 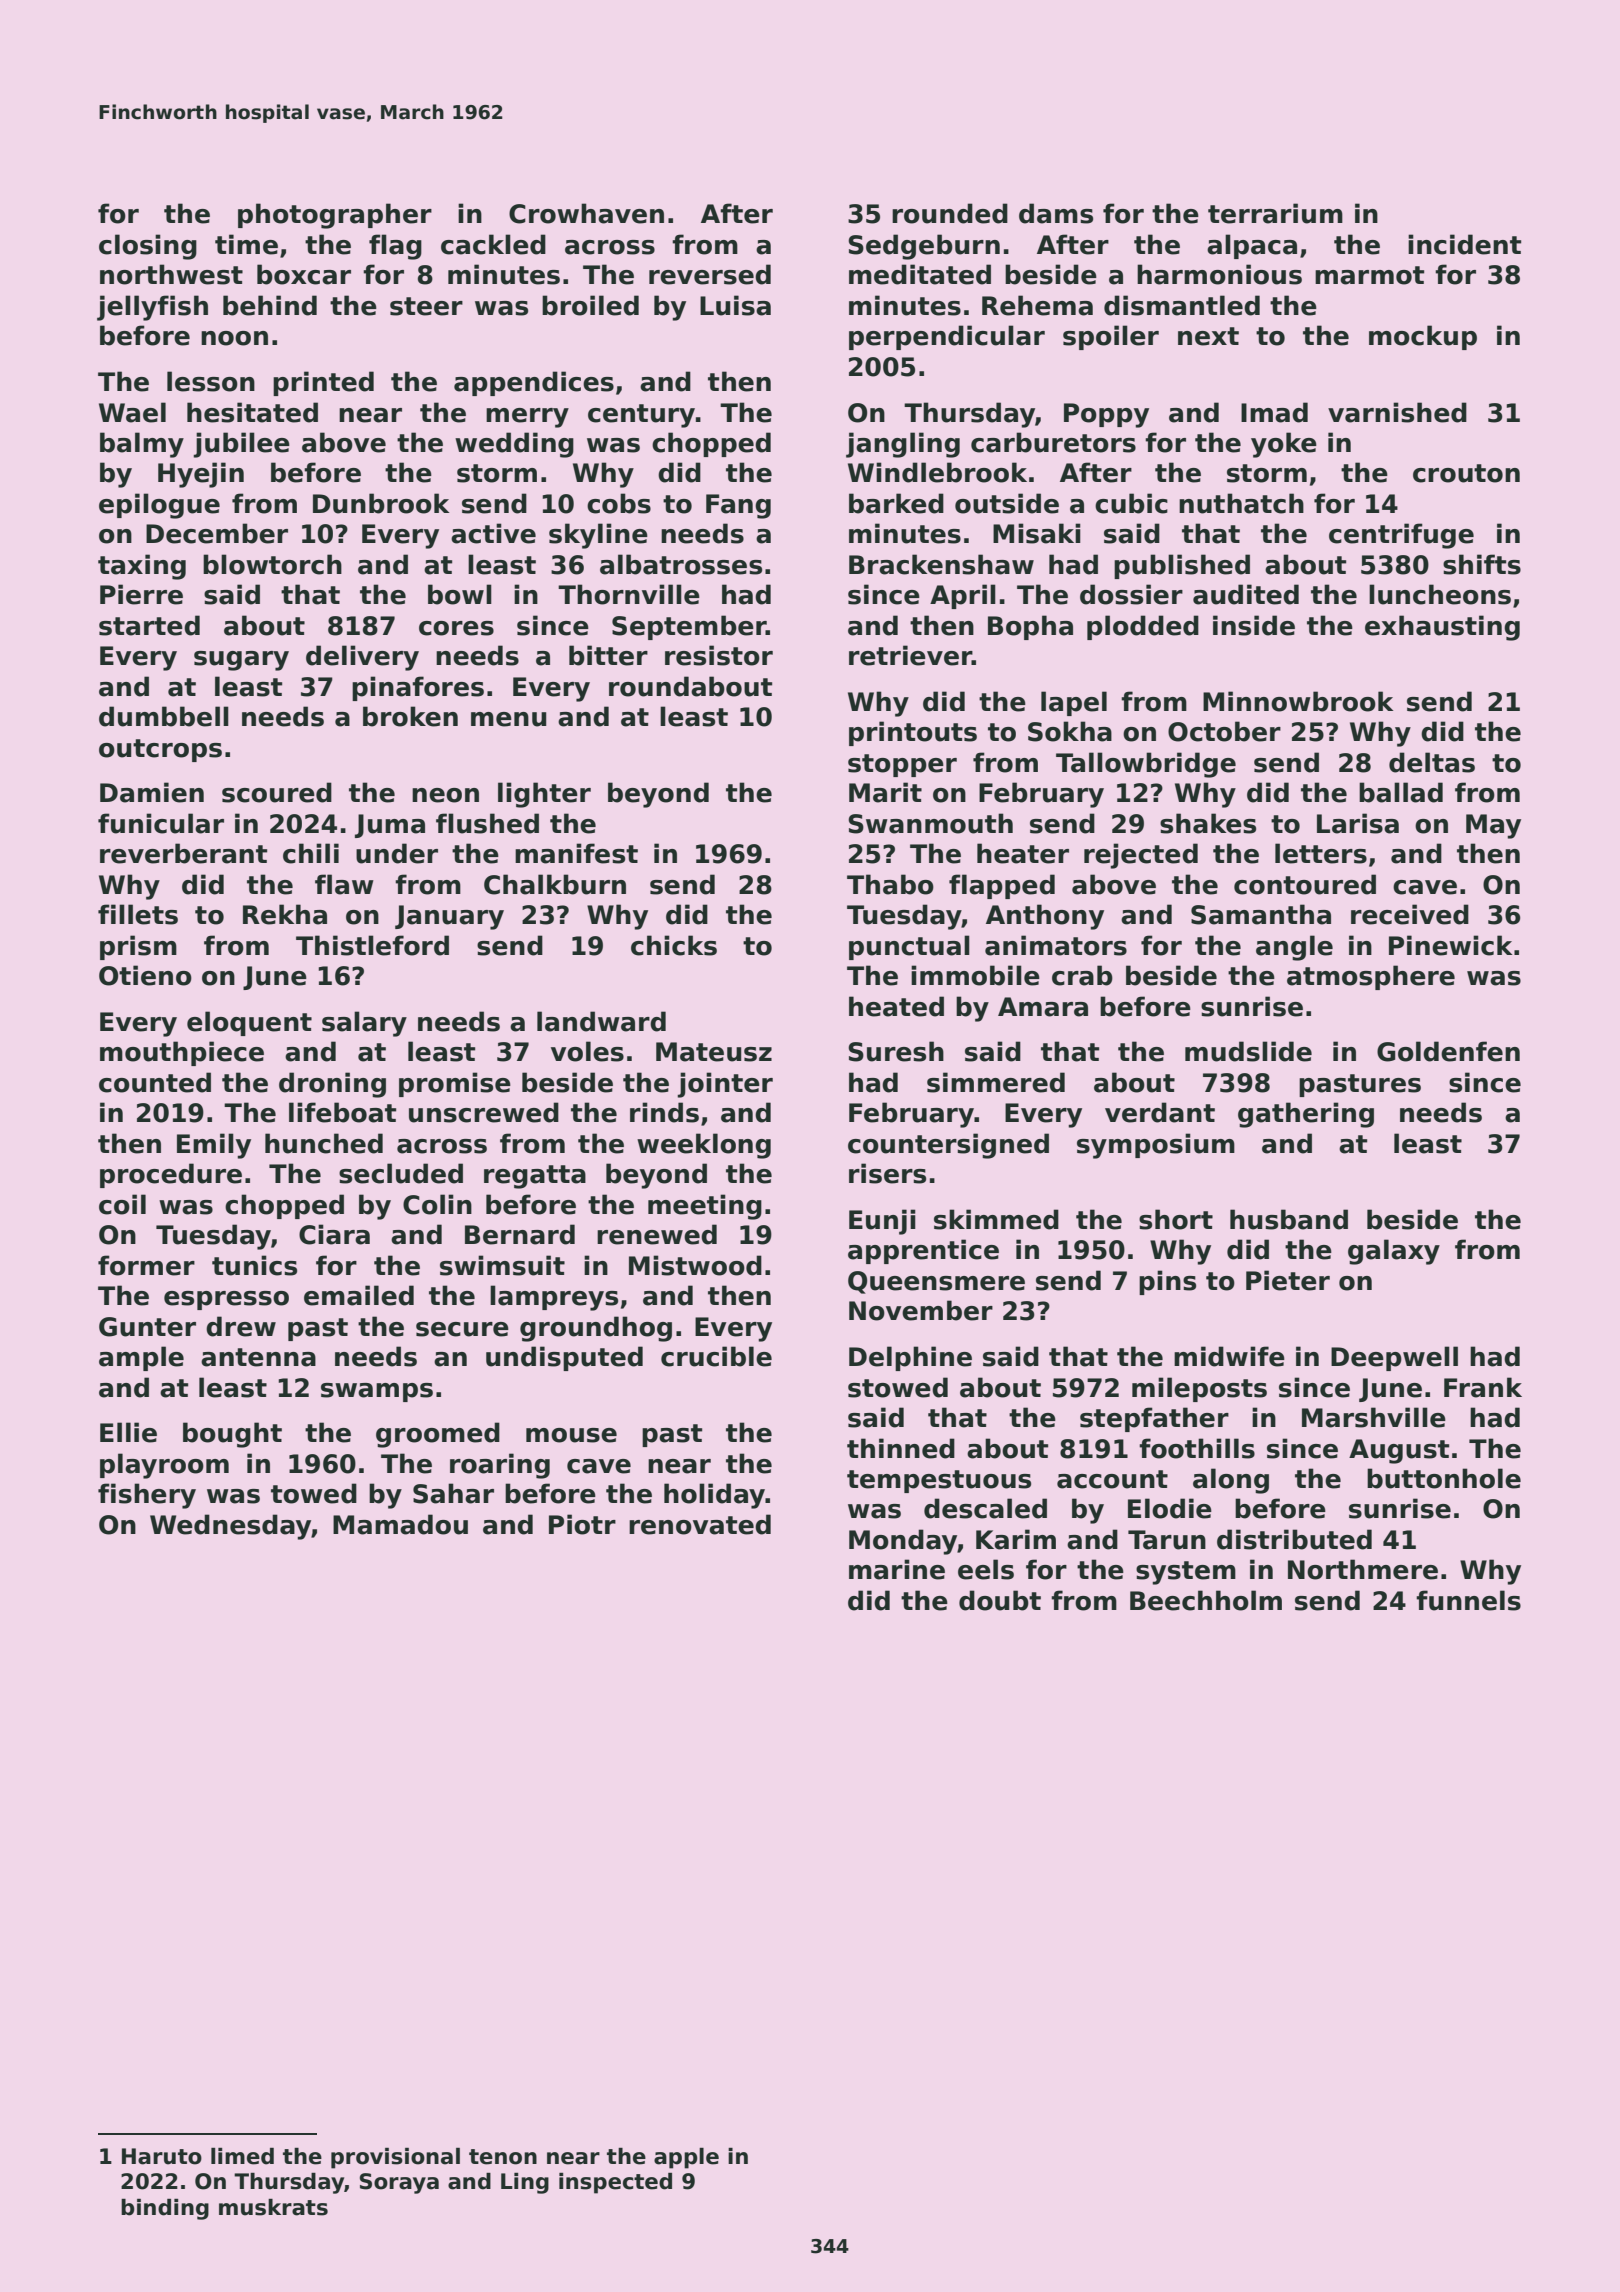 What do you see at coordinates (246, 244) in the image?
I see `time` at bounding box center [246, 244].
